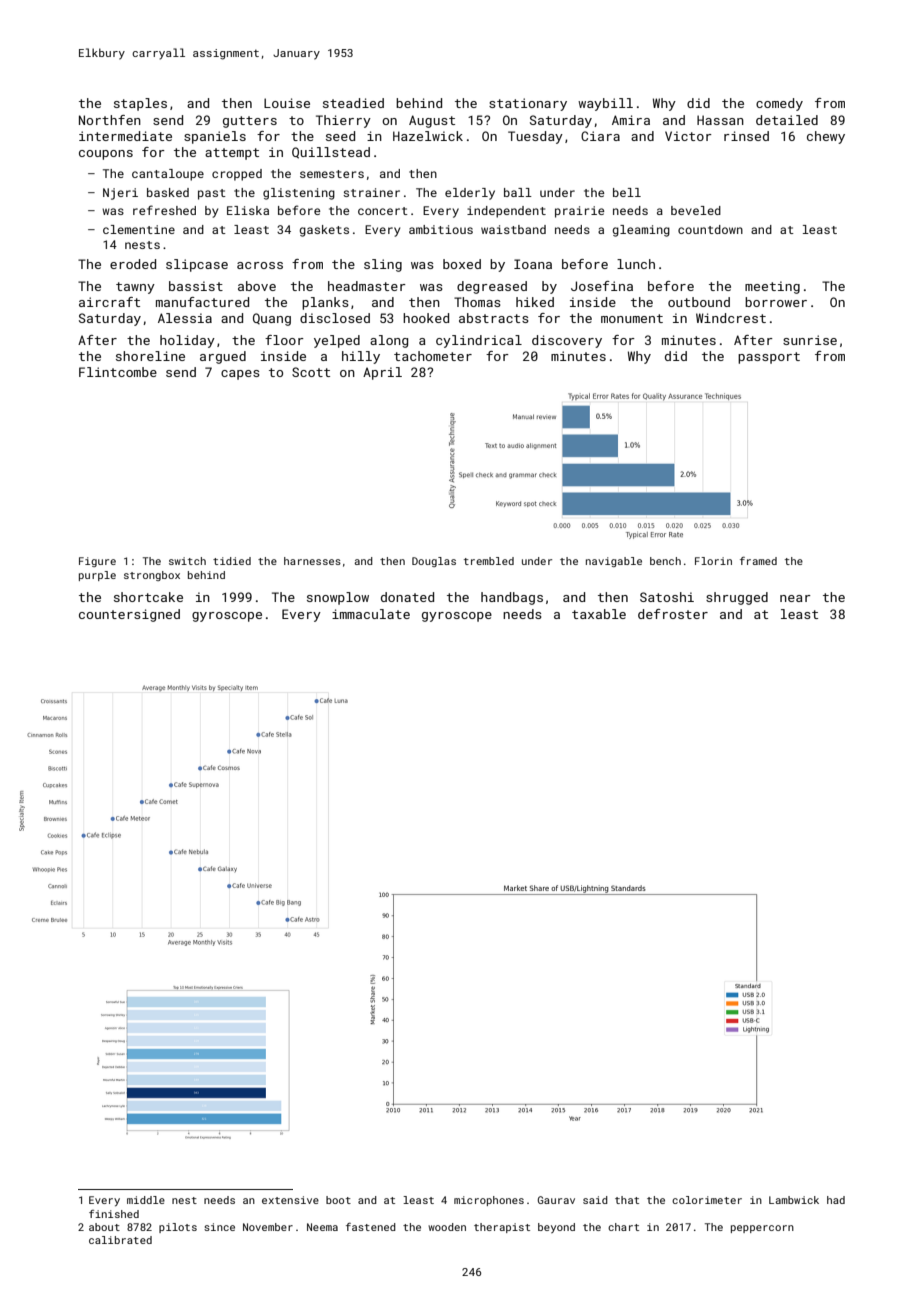  What do you see at coordinates (605, 104) in the screenshot?
I see `waybill` at bounding box center [605, 104].
